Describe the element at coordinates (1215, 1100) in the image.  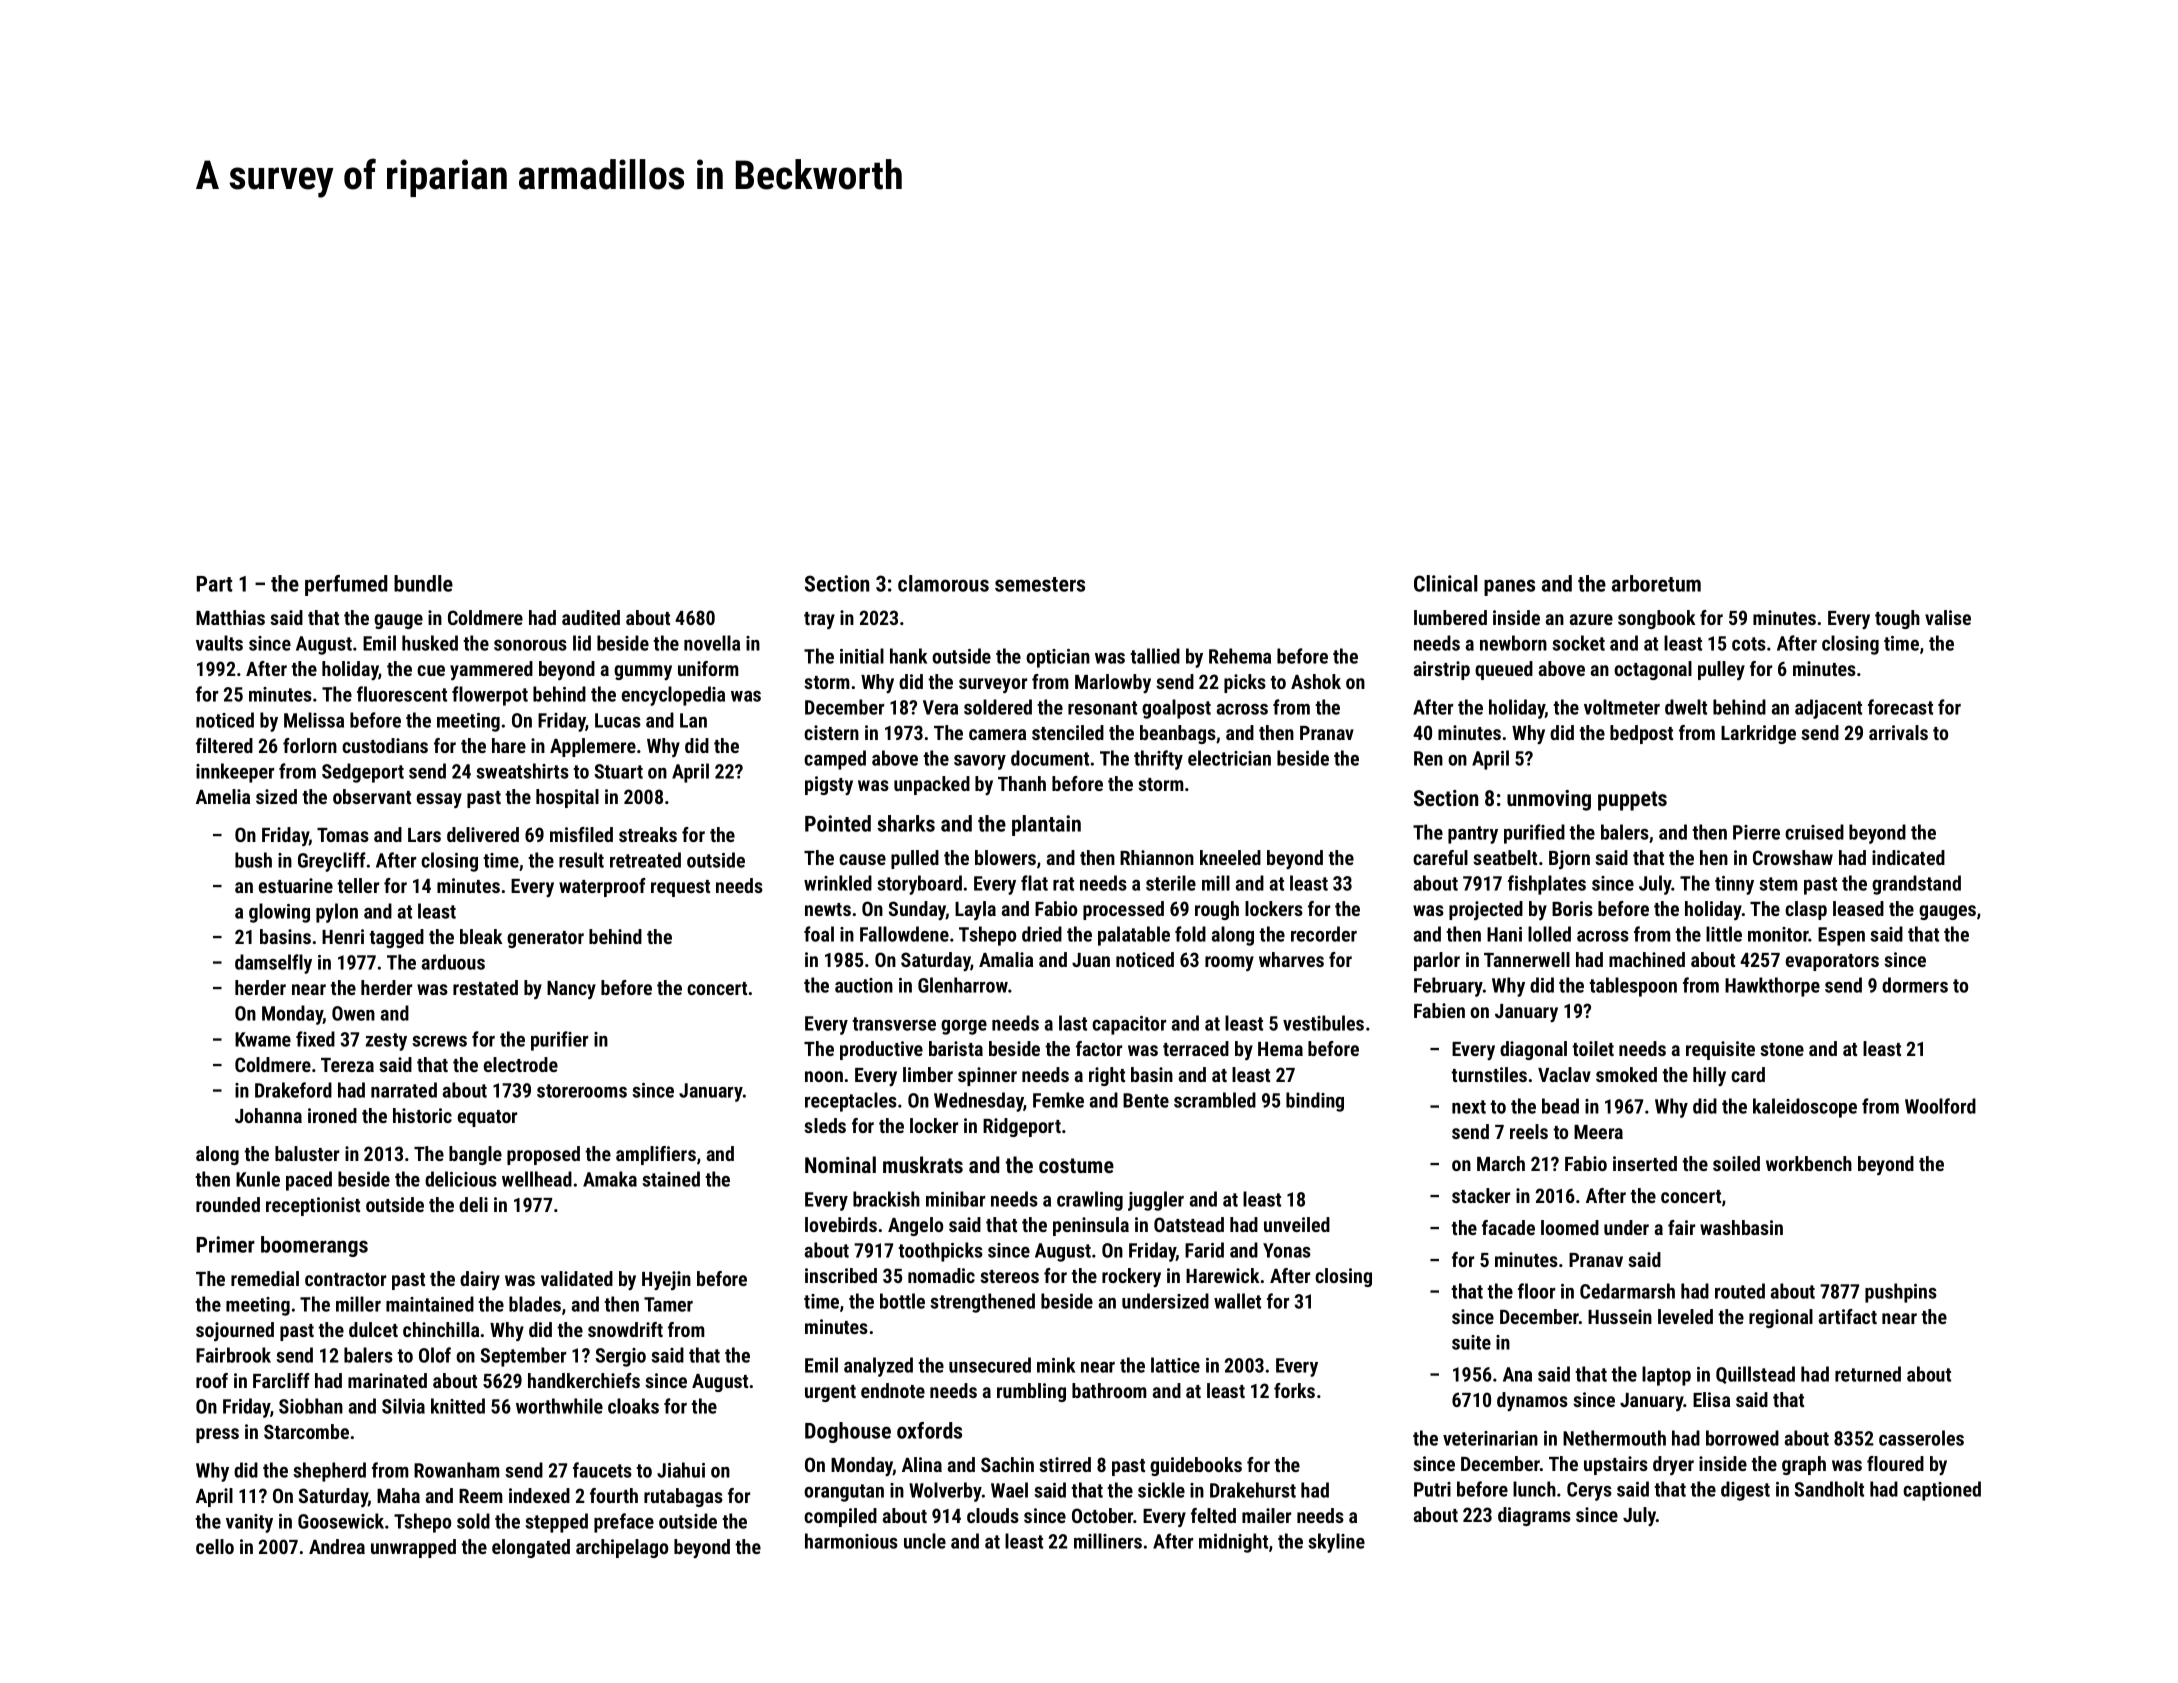
I see `scrambled` at that location.
